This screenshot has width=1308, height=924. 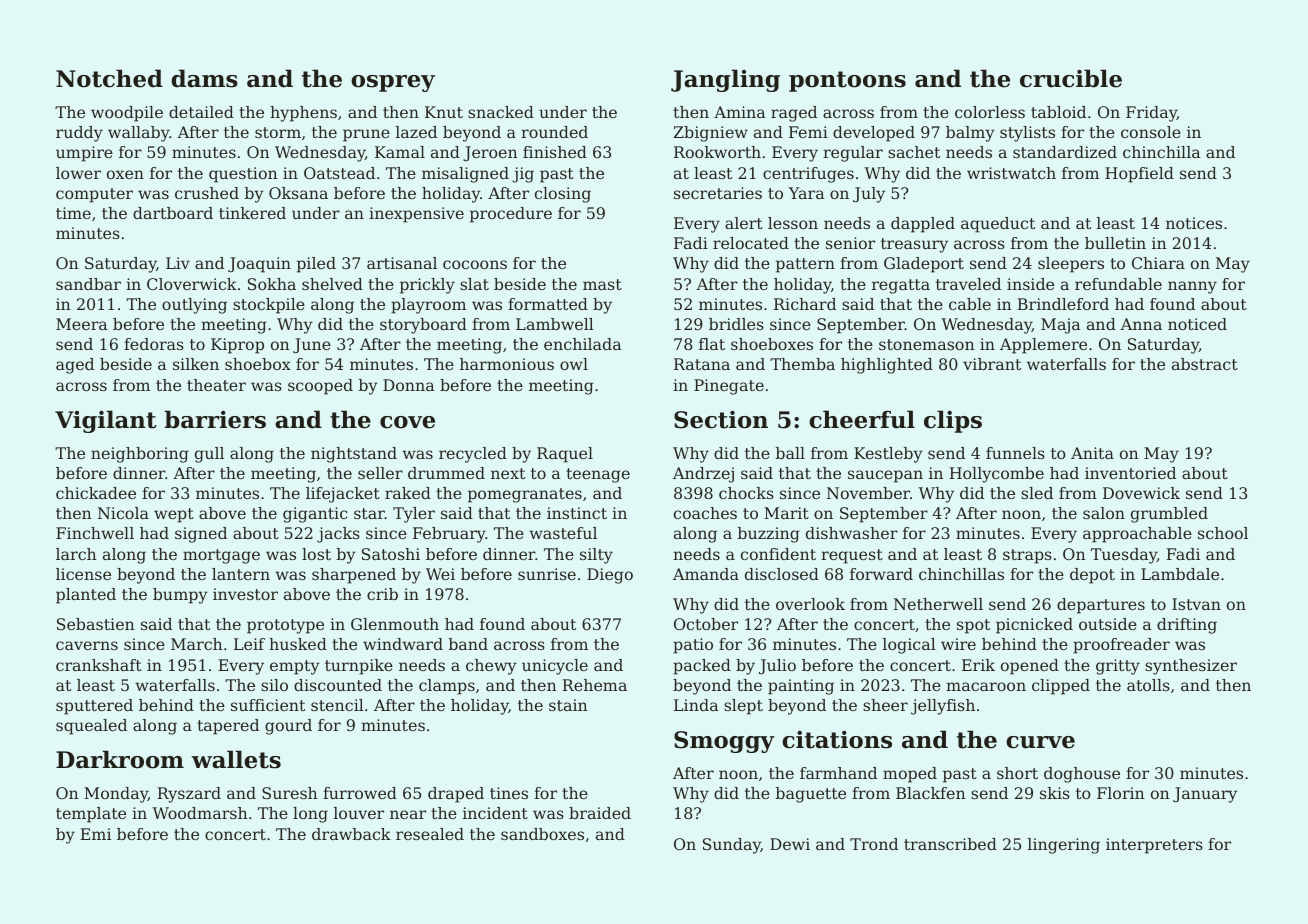 What do you see at coordinates (351, 834) in the screenshot?
I see `drawback` at bounding box center [351, 834].
